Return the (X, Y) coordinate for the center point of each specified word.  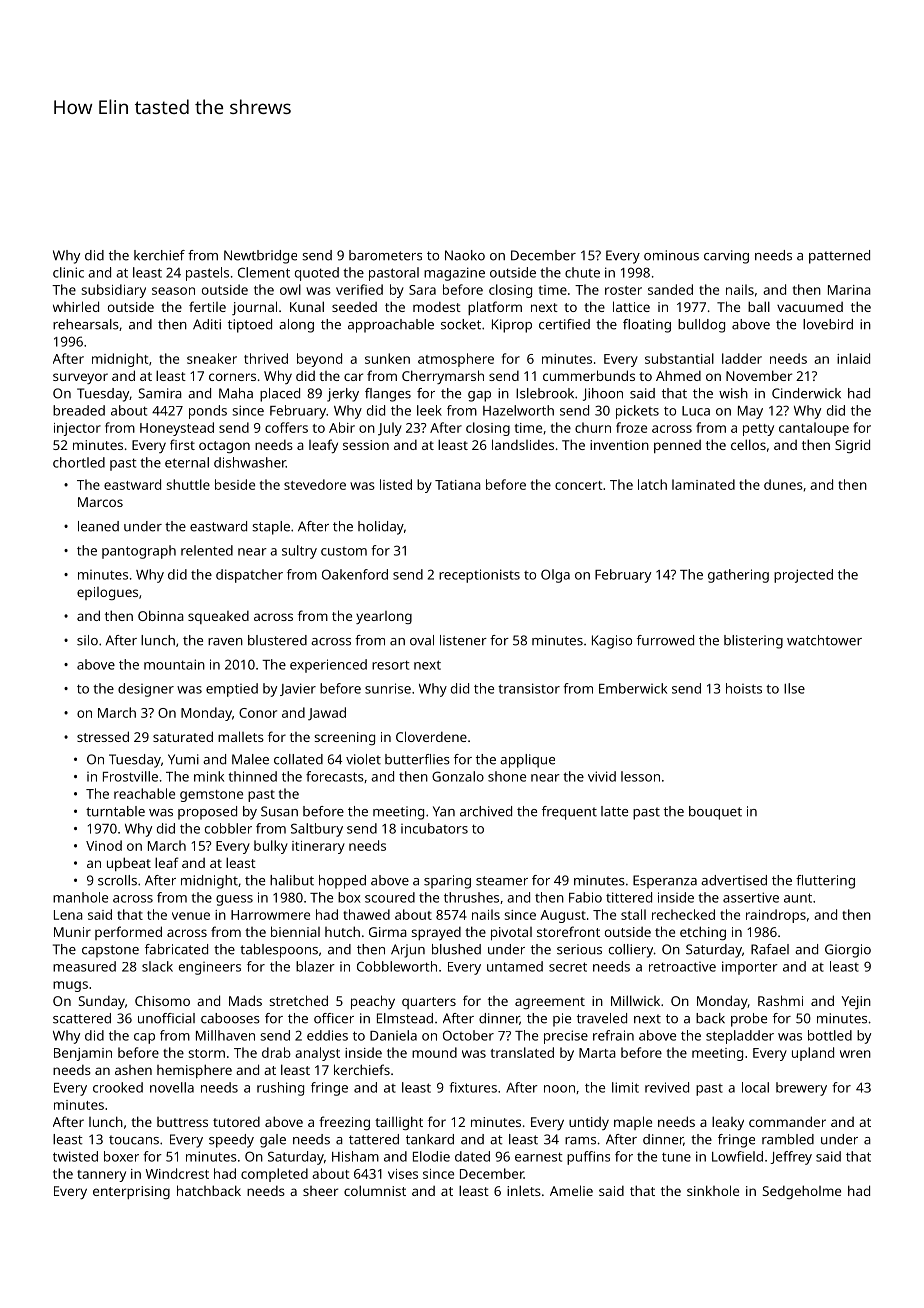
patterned (839, 257)
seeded (354, 307)
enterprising (131, 1192)
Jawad (327, 714)
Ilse (794, 688)
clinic (68, 272)
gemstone (211, 796)
